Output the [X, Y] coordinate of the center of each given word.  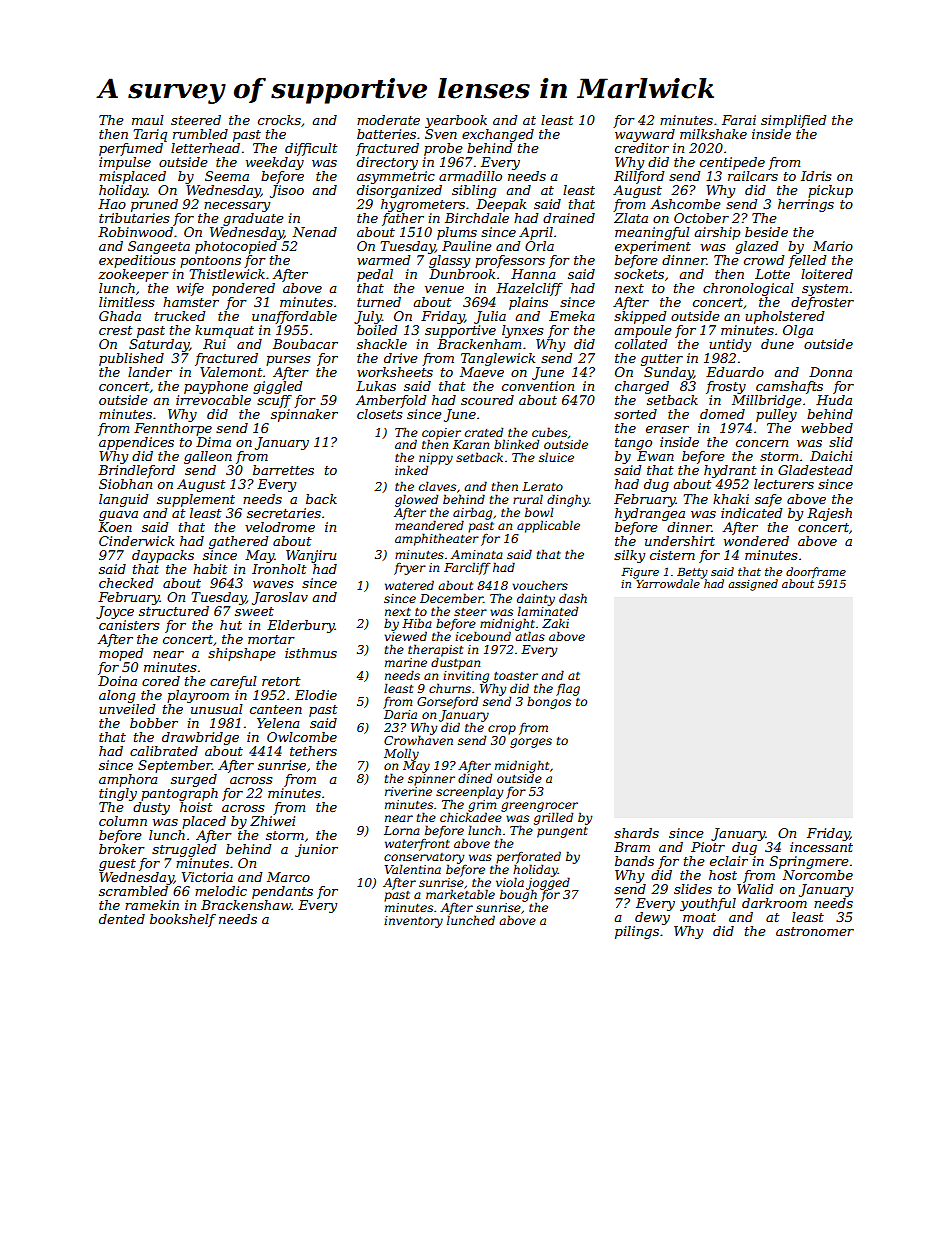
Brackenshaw [246, 905]
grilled [553, 818]
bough [518, 896]
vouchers [540, 585]
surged [194, 780]
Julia [490, 317]
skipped [640, 317]
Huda [834, 400]
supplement [196, 500]
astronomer [815, 931]
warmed [384, 260]
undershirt [680, 541]
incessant [821, 847]
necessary [237, 207]
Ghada [120, 316]
